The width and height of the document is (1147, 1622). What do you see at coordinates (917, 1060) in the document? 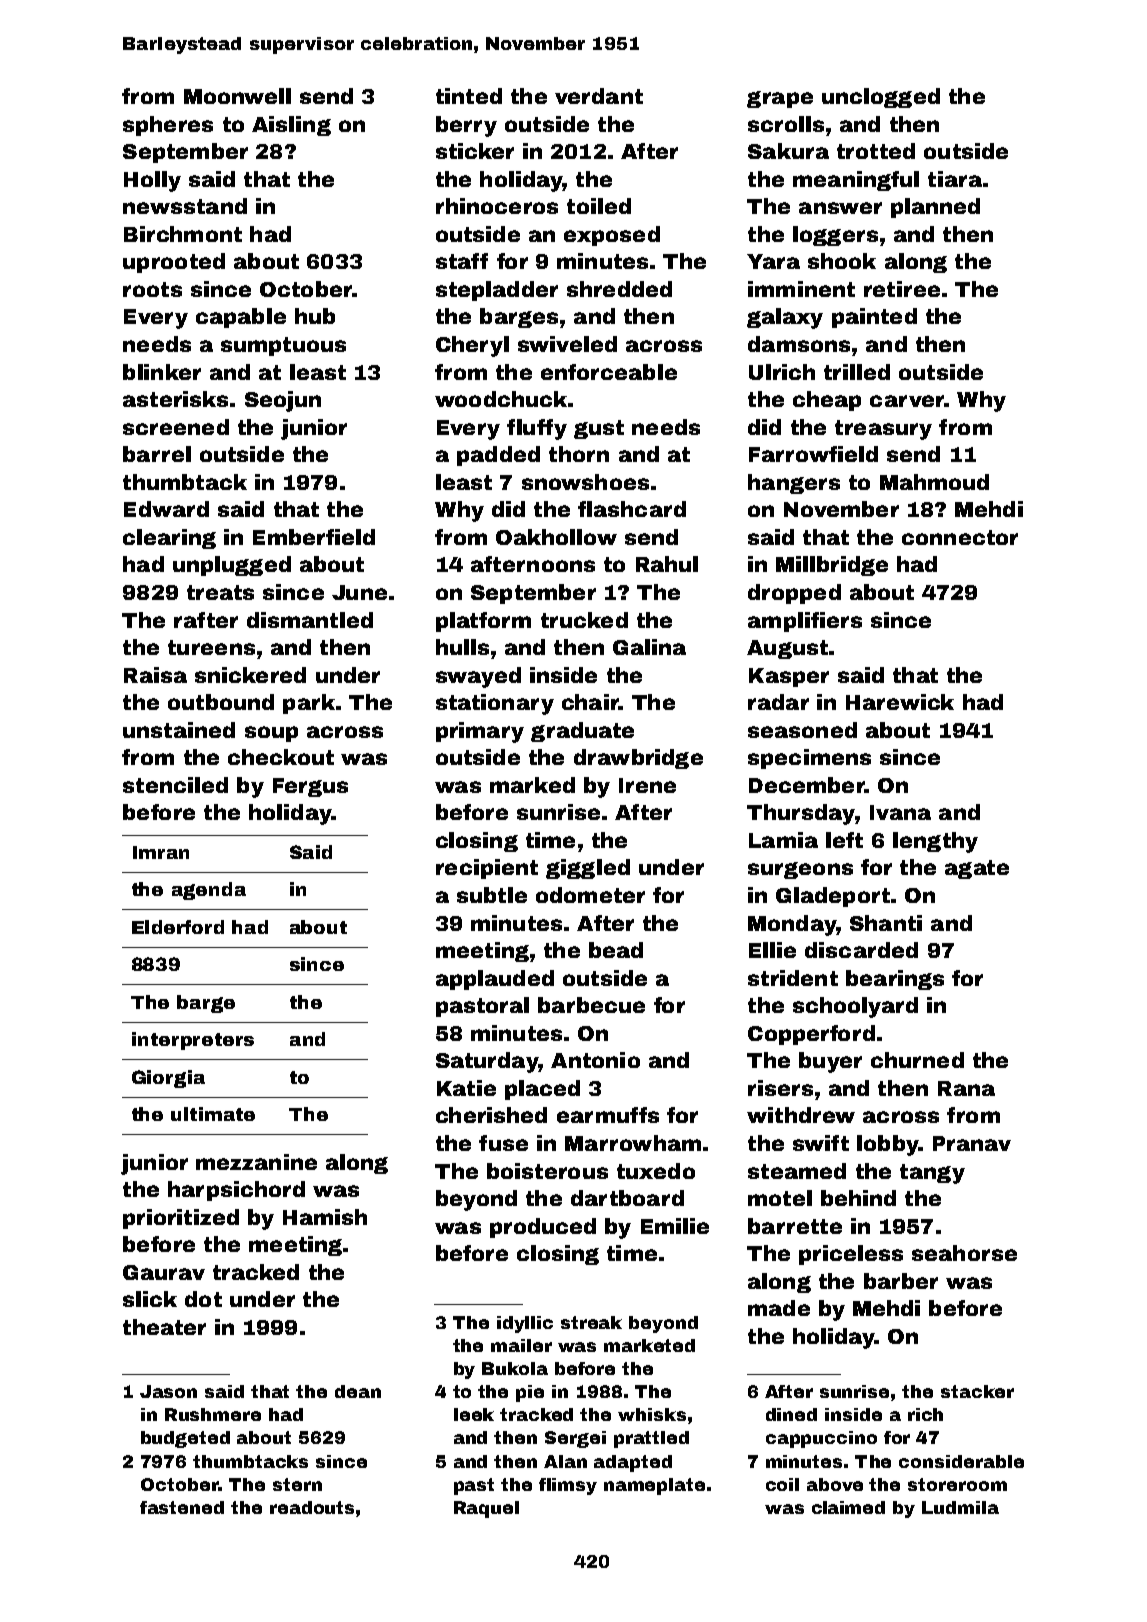
I see `churned` at bounding box center [917, 1060].
